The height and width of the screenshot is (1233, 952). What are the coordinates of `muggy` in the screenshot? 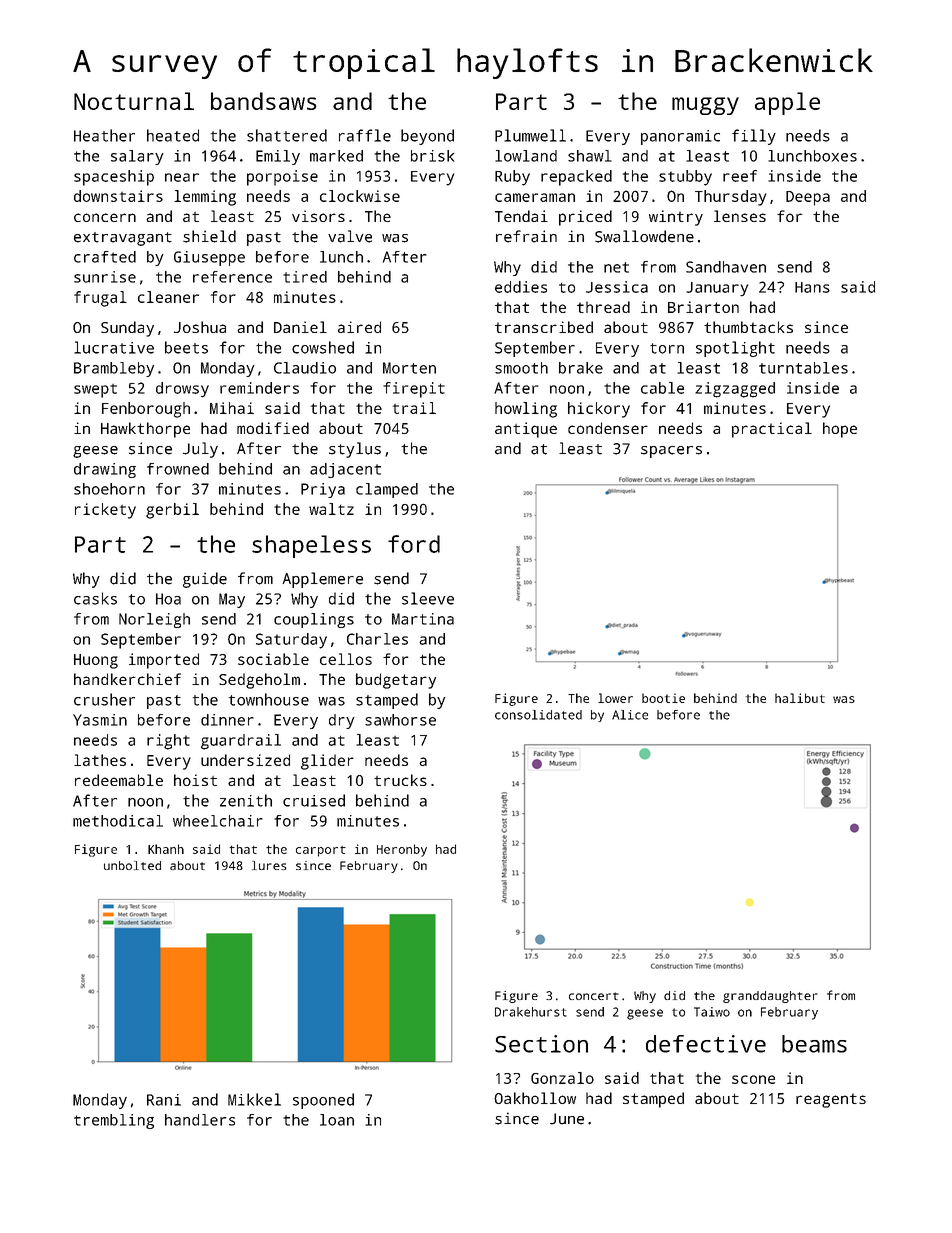 It's located at (705, 106).
